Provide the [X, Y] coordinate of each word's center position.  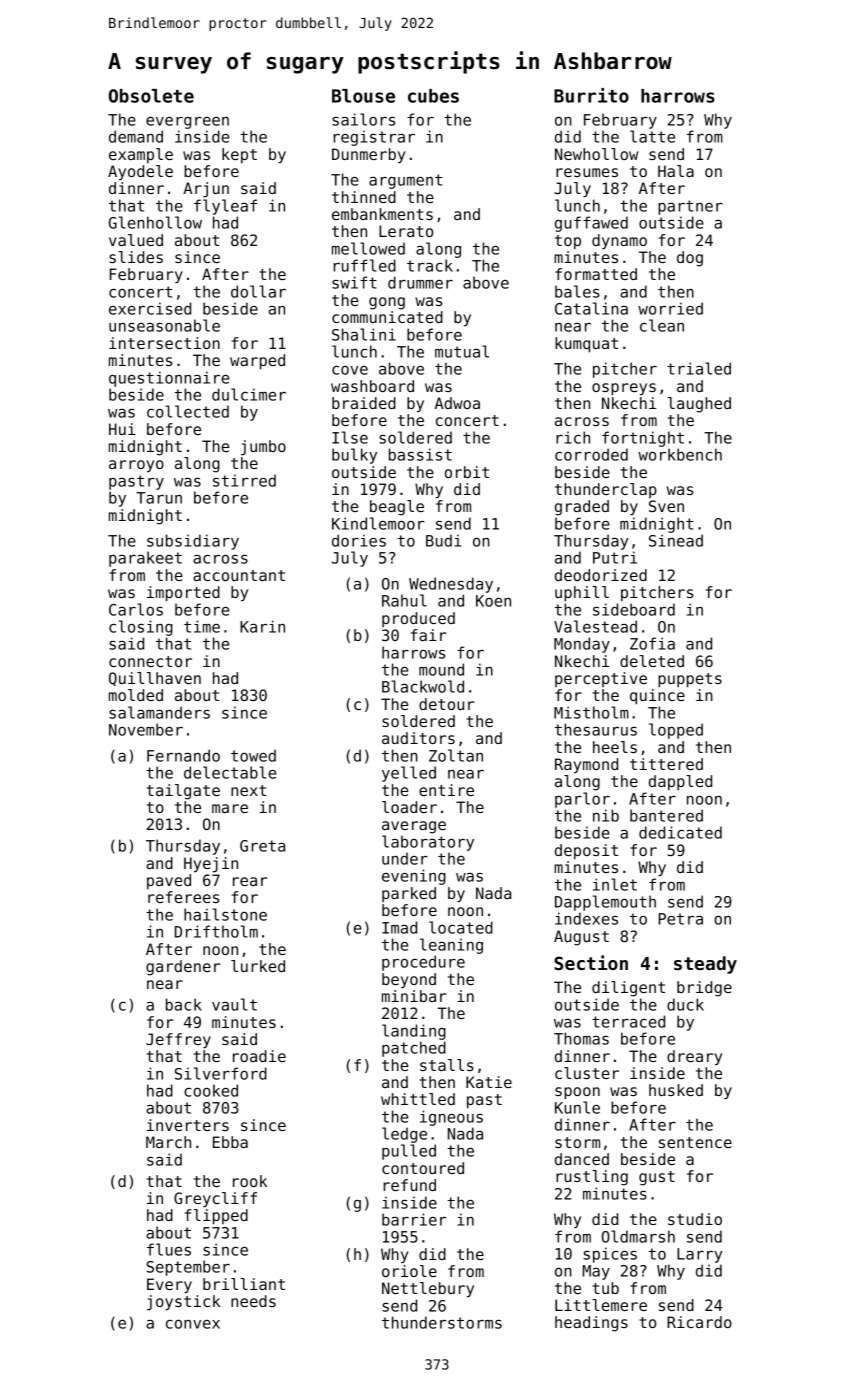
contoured [423, 1168]
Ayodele [140, 173]
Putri [615, 557]
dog [690, 259]
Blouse [363, 96]
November [146, 729]
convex [193, 1324]
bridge [704, 989]
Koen [493, 601]
